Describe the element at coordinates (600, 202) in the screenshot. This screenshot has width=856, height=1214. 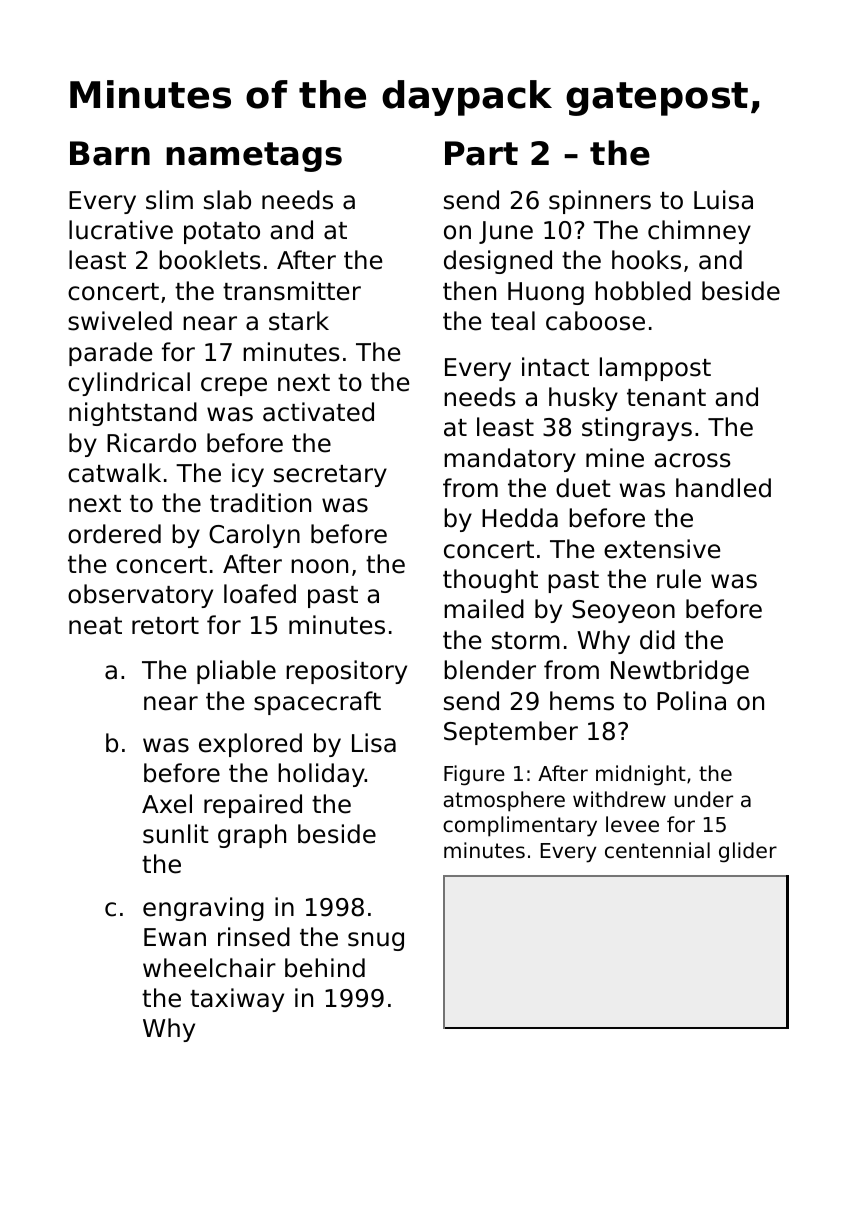
I see `spinners` at that location.
